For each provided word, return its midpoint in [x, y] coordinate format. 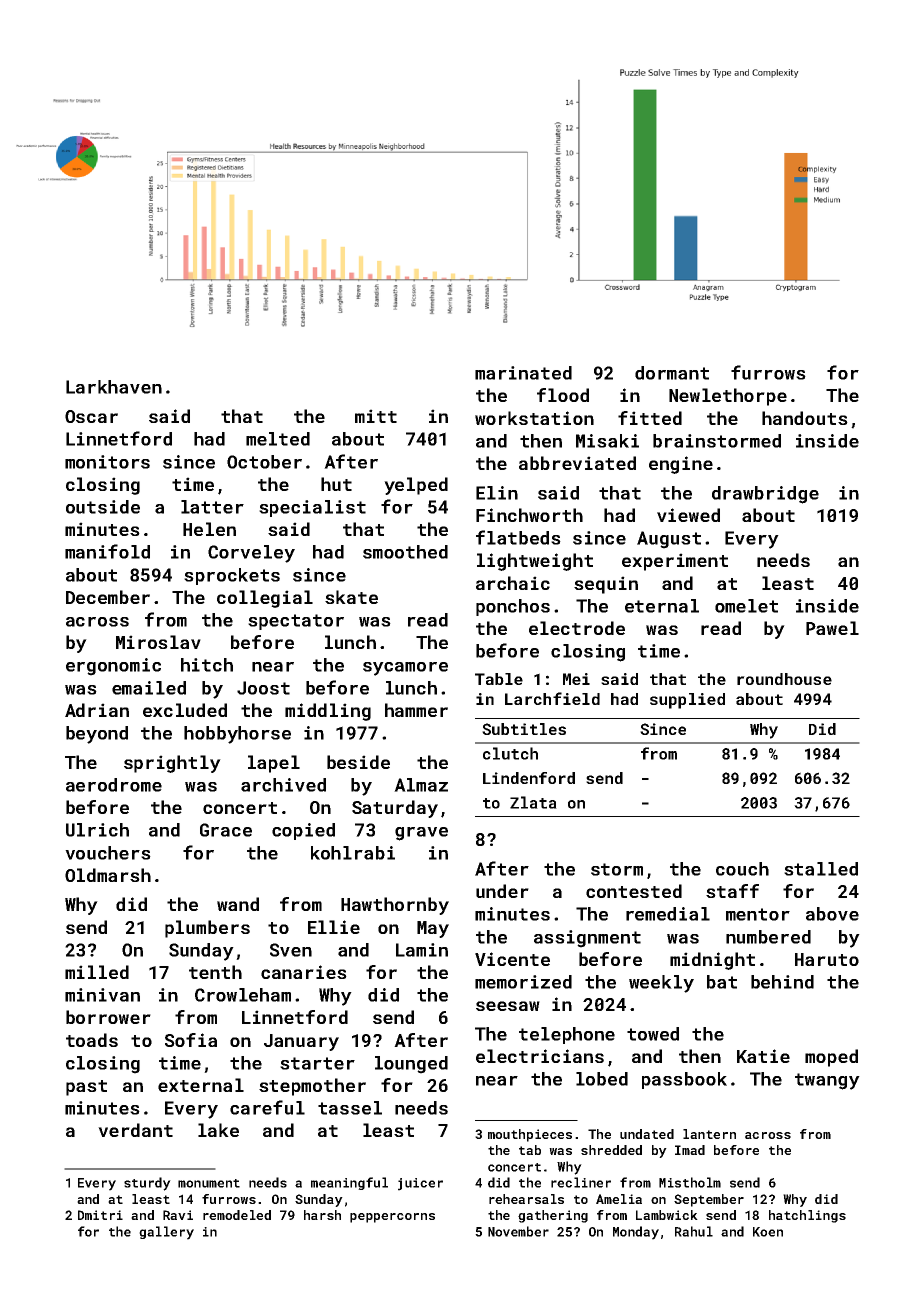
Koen [768, 1232]
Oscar [91, 416]
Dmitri [100, 1215]
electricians [540, 1056]
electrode [577, 628]
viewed [688, 515]
